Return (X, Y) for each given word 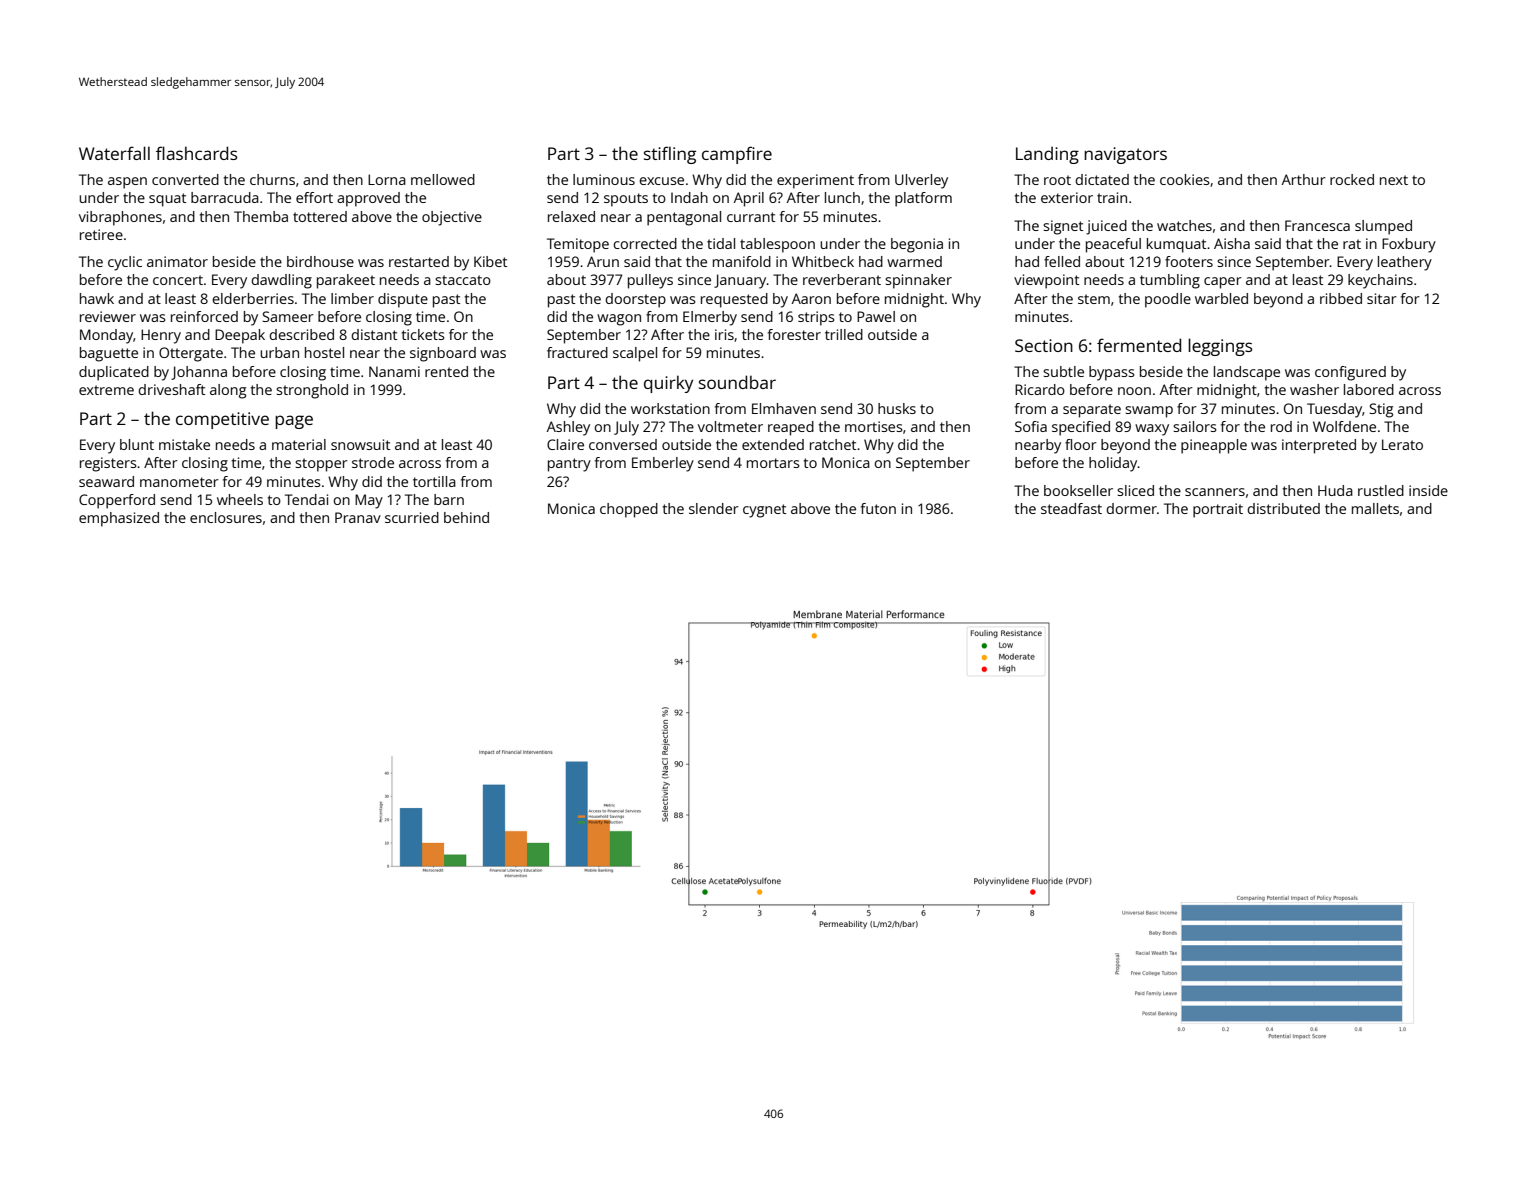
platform (923, 199)
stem (1094, 299)
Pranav (358, 517)
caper (1223, 283)
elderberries (253, 298)
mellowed (443, 179)
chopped (629, 510)
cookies (1185, 179)
